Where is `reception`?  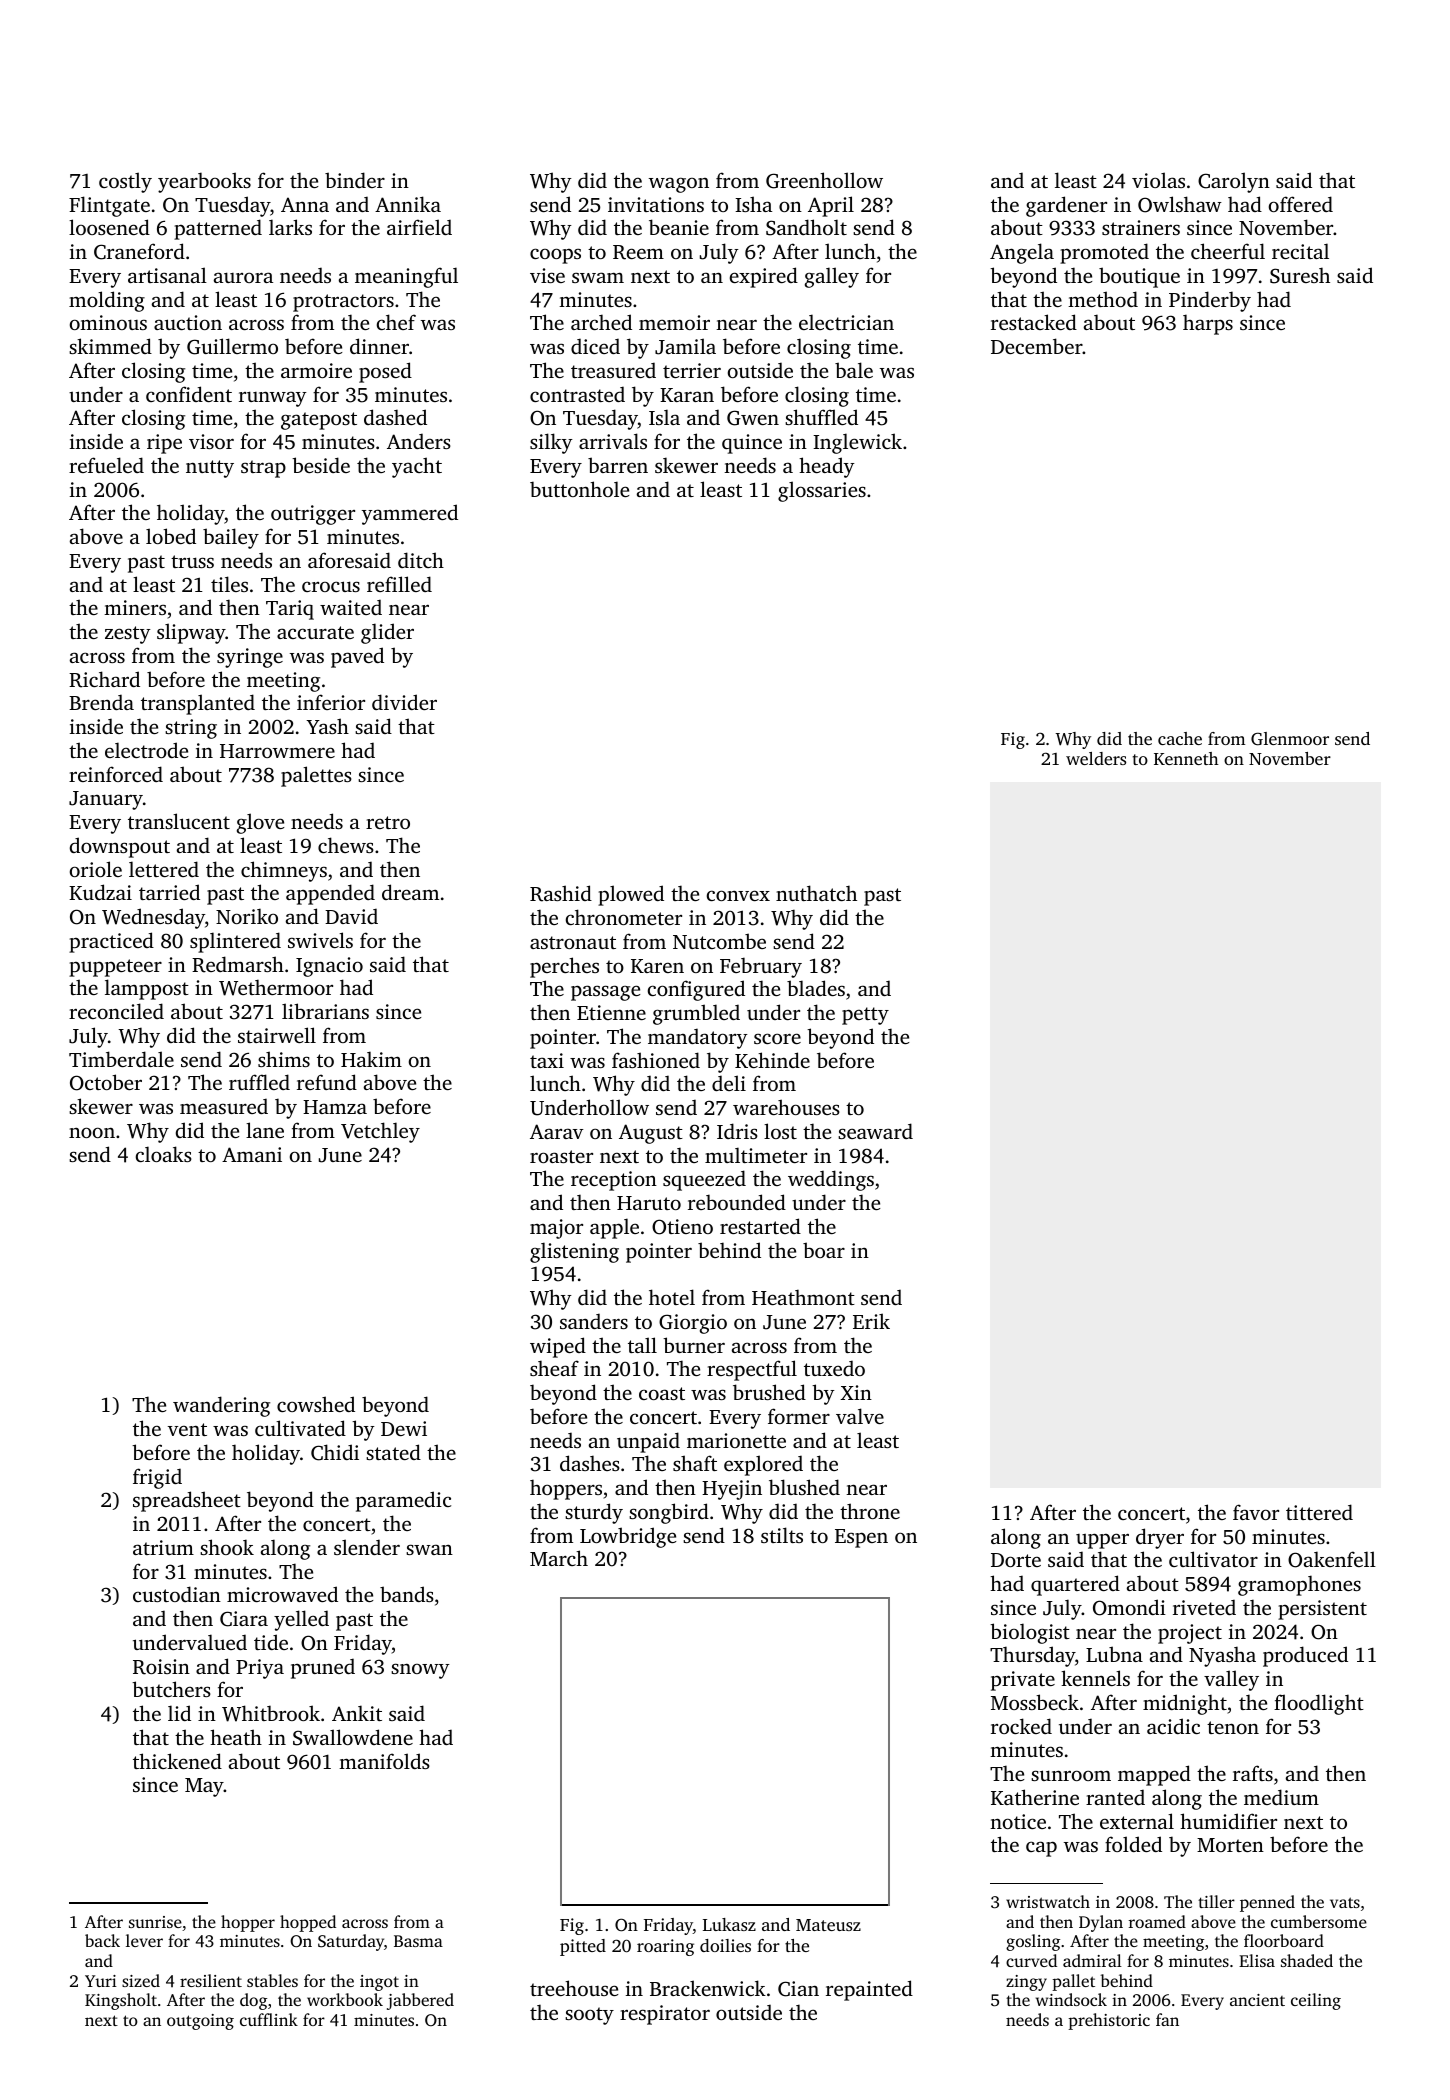 reception is located at coordinates (614, 1181).
